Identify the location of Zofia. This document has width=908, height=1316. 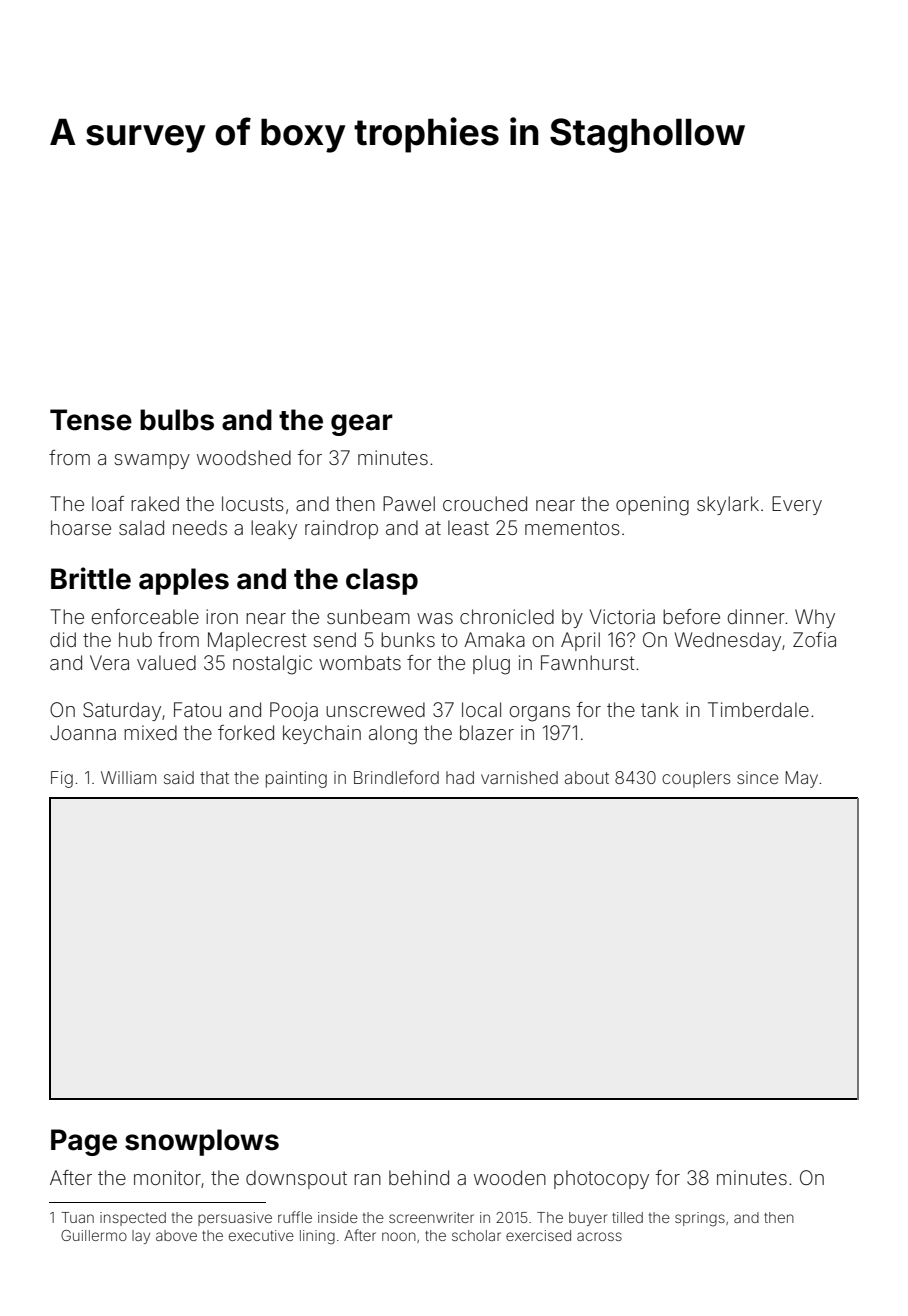
(814, 639).
